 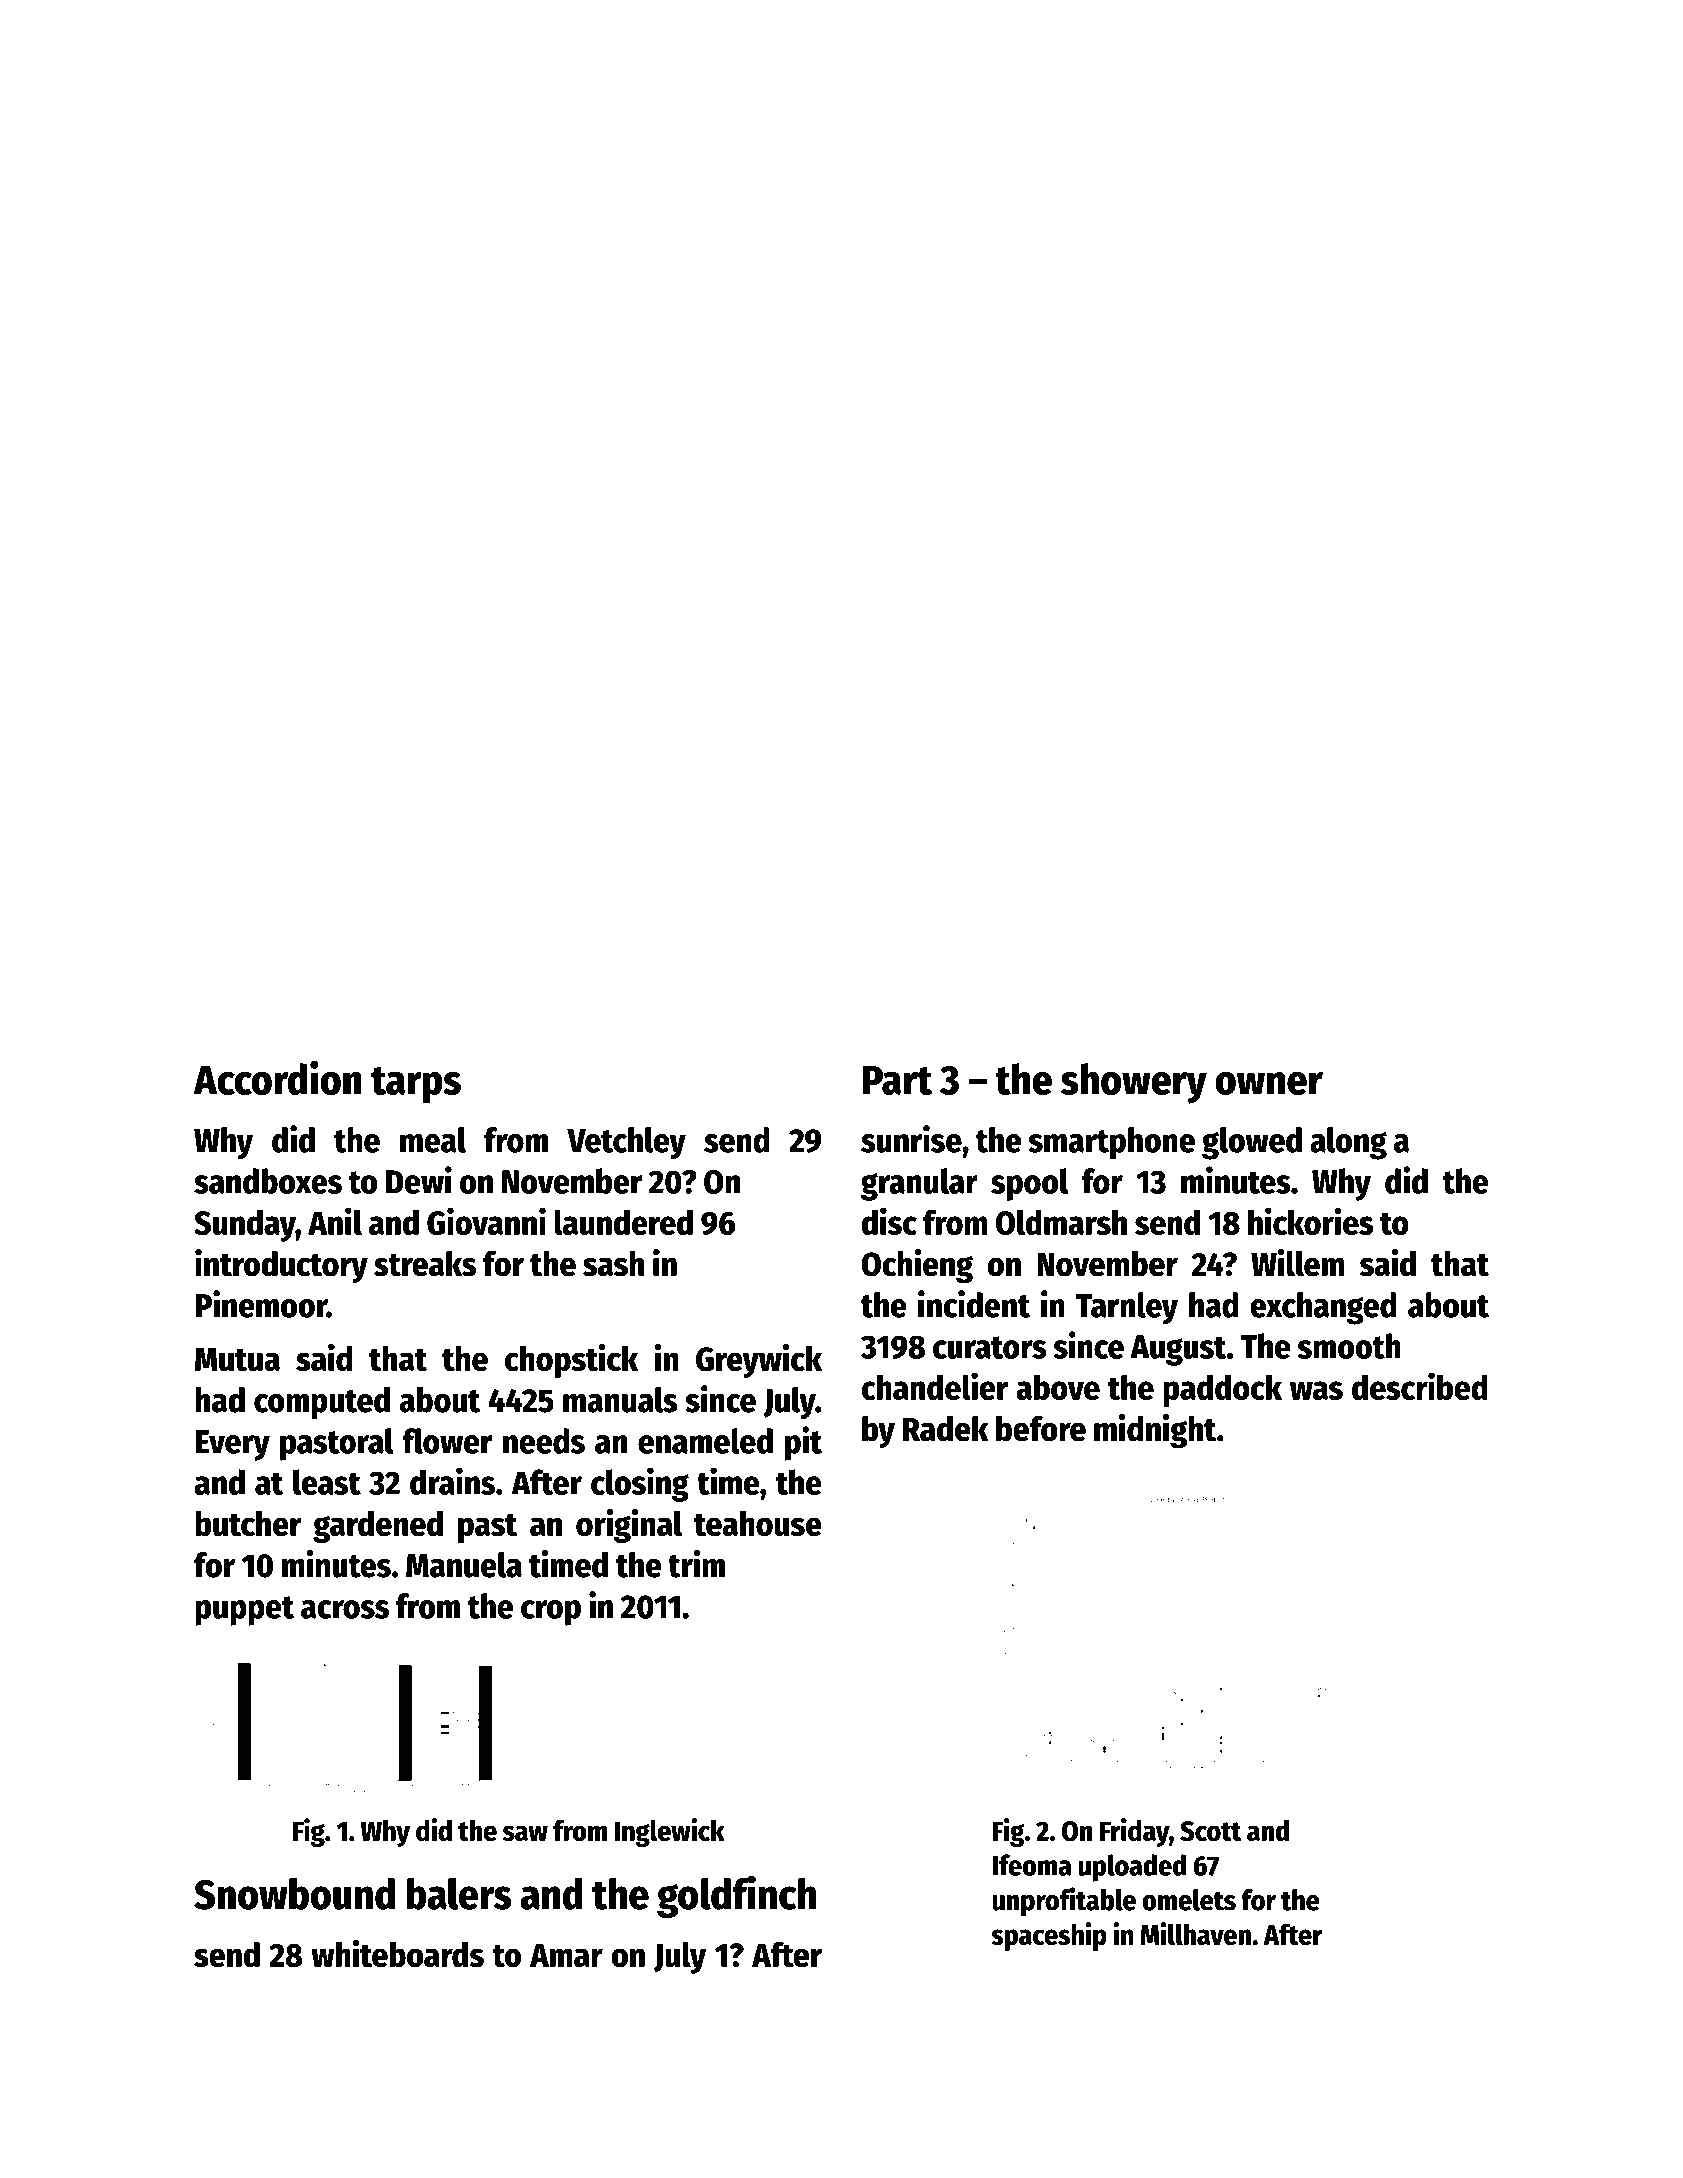 I want to click on trim, so click(x=696, y=1564).
